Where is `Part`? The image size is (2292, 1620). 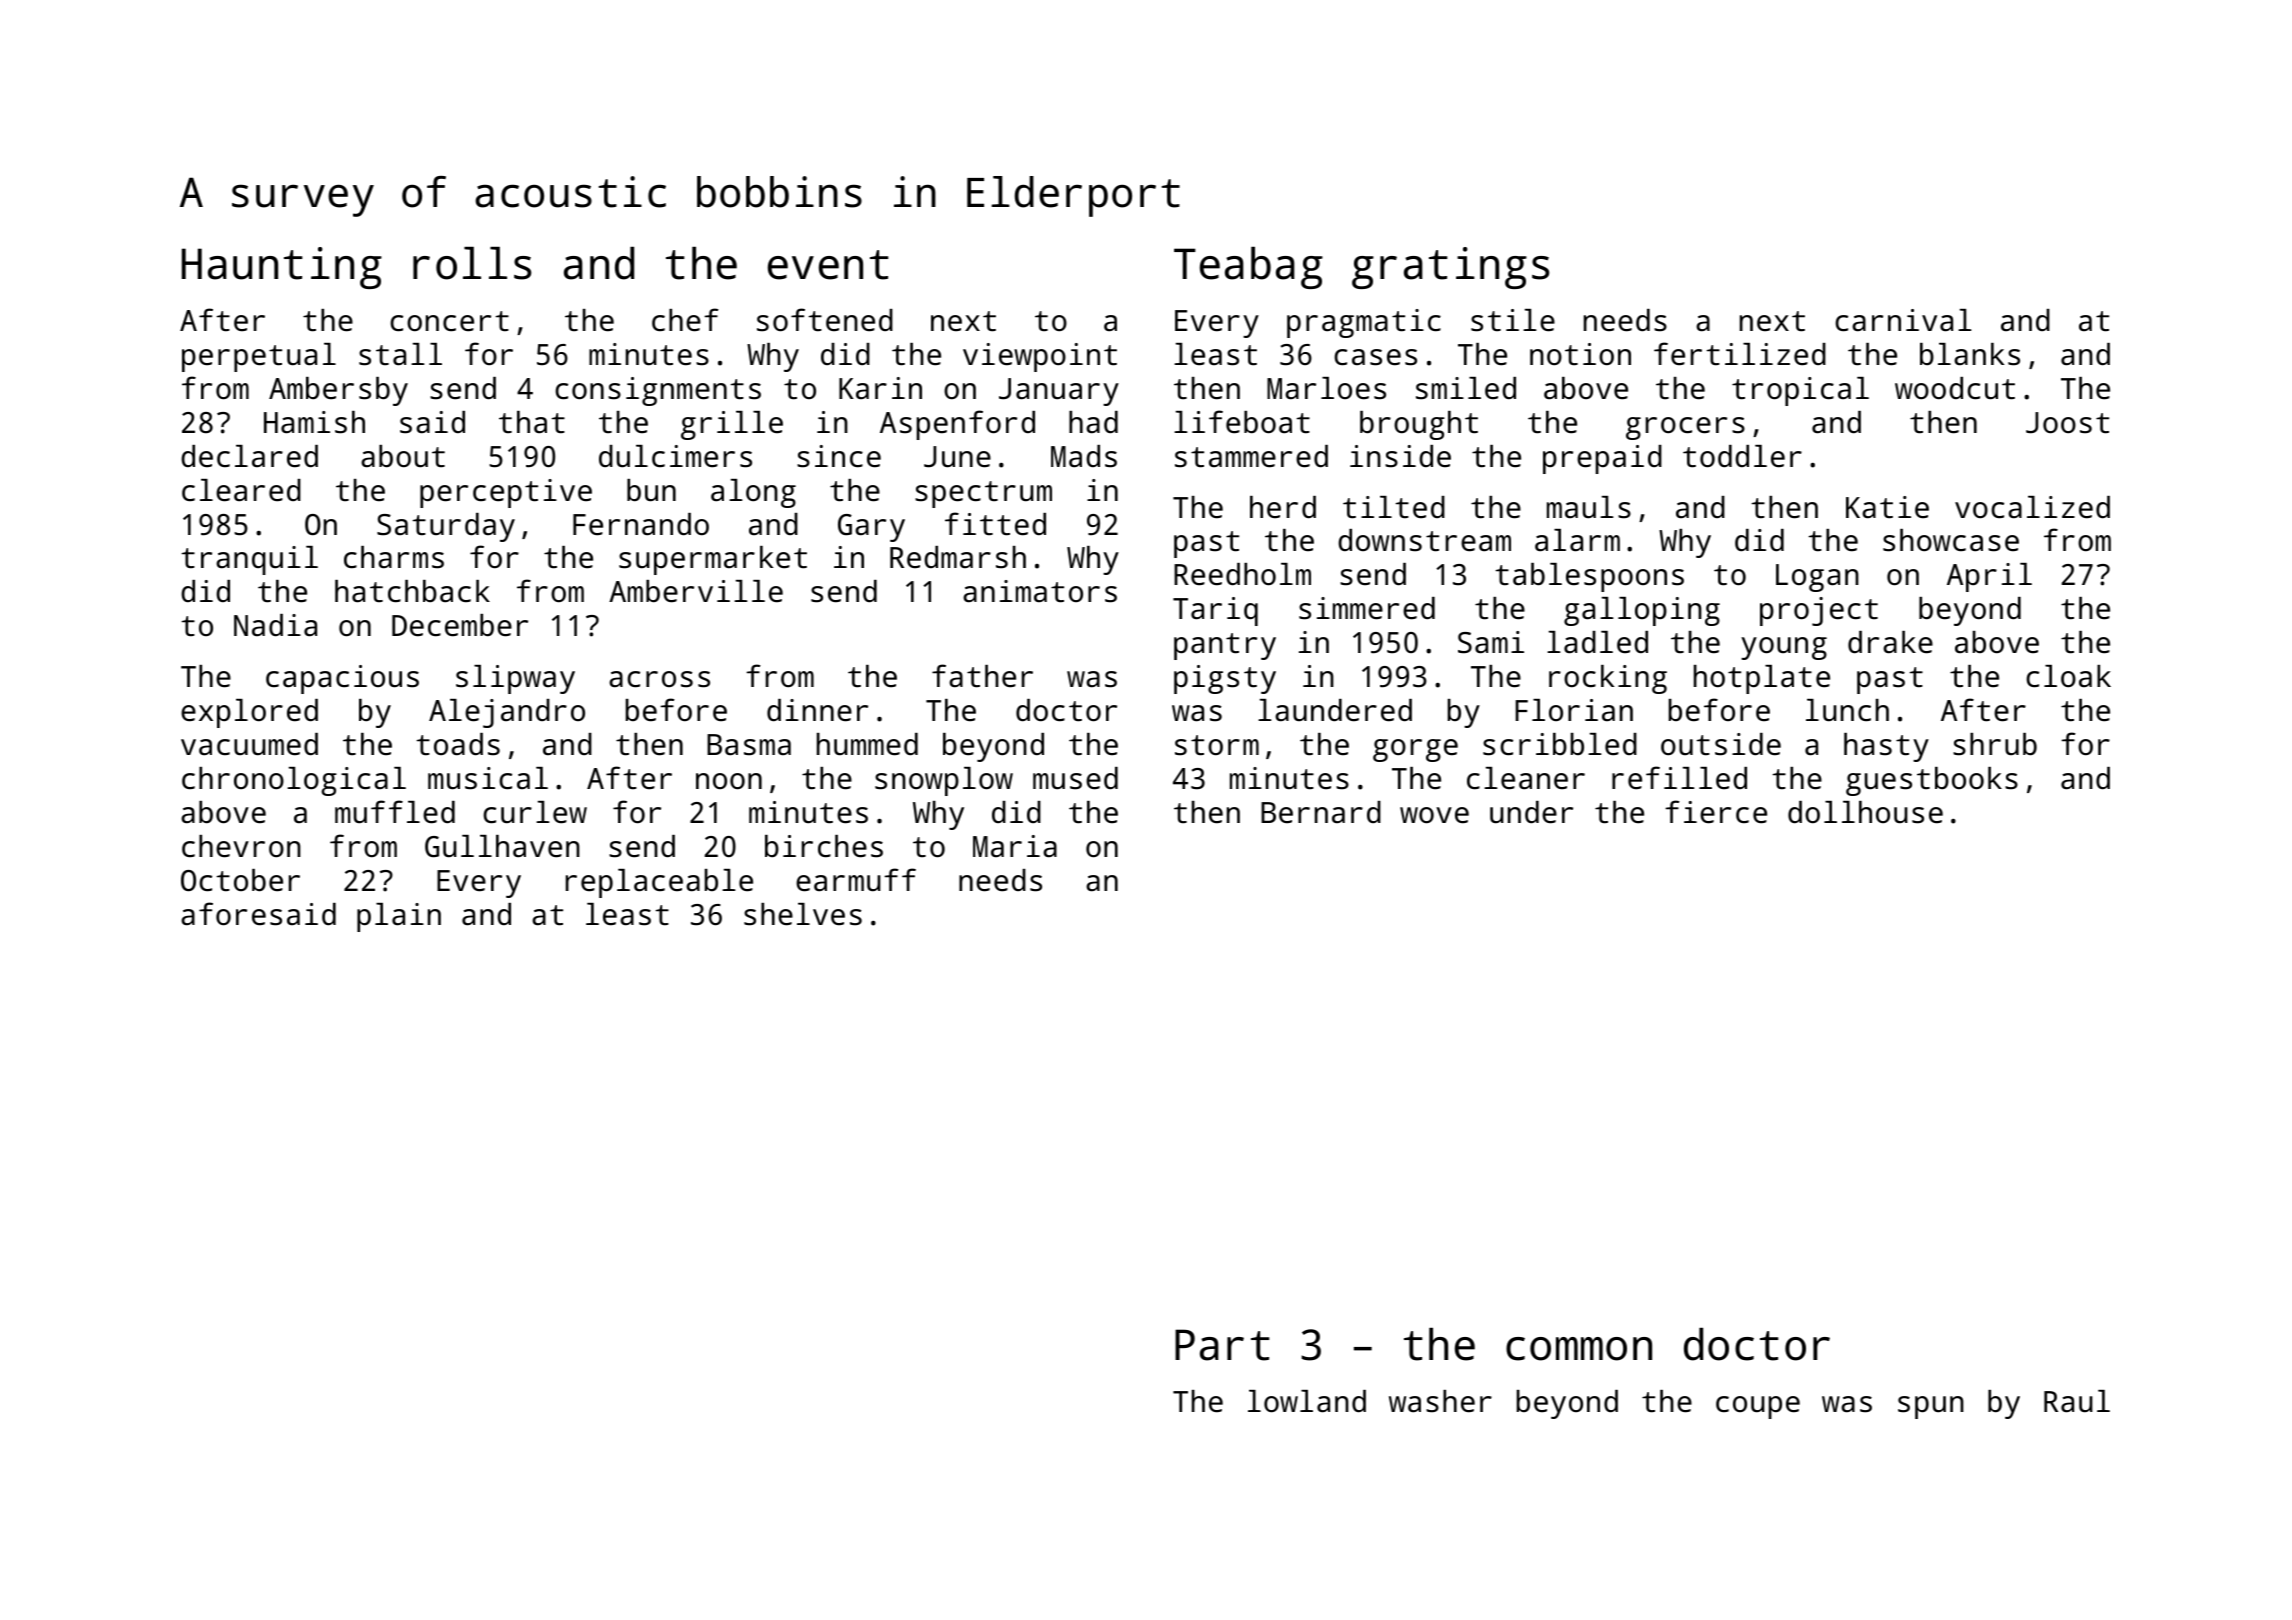
Part is located at coordinates (1222, 1345).
